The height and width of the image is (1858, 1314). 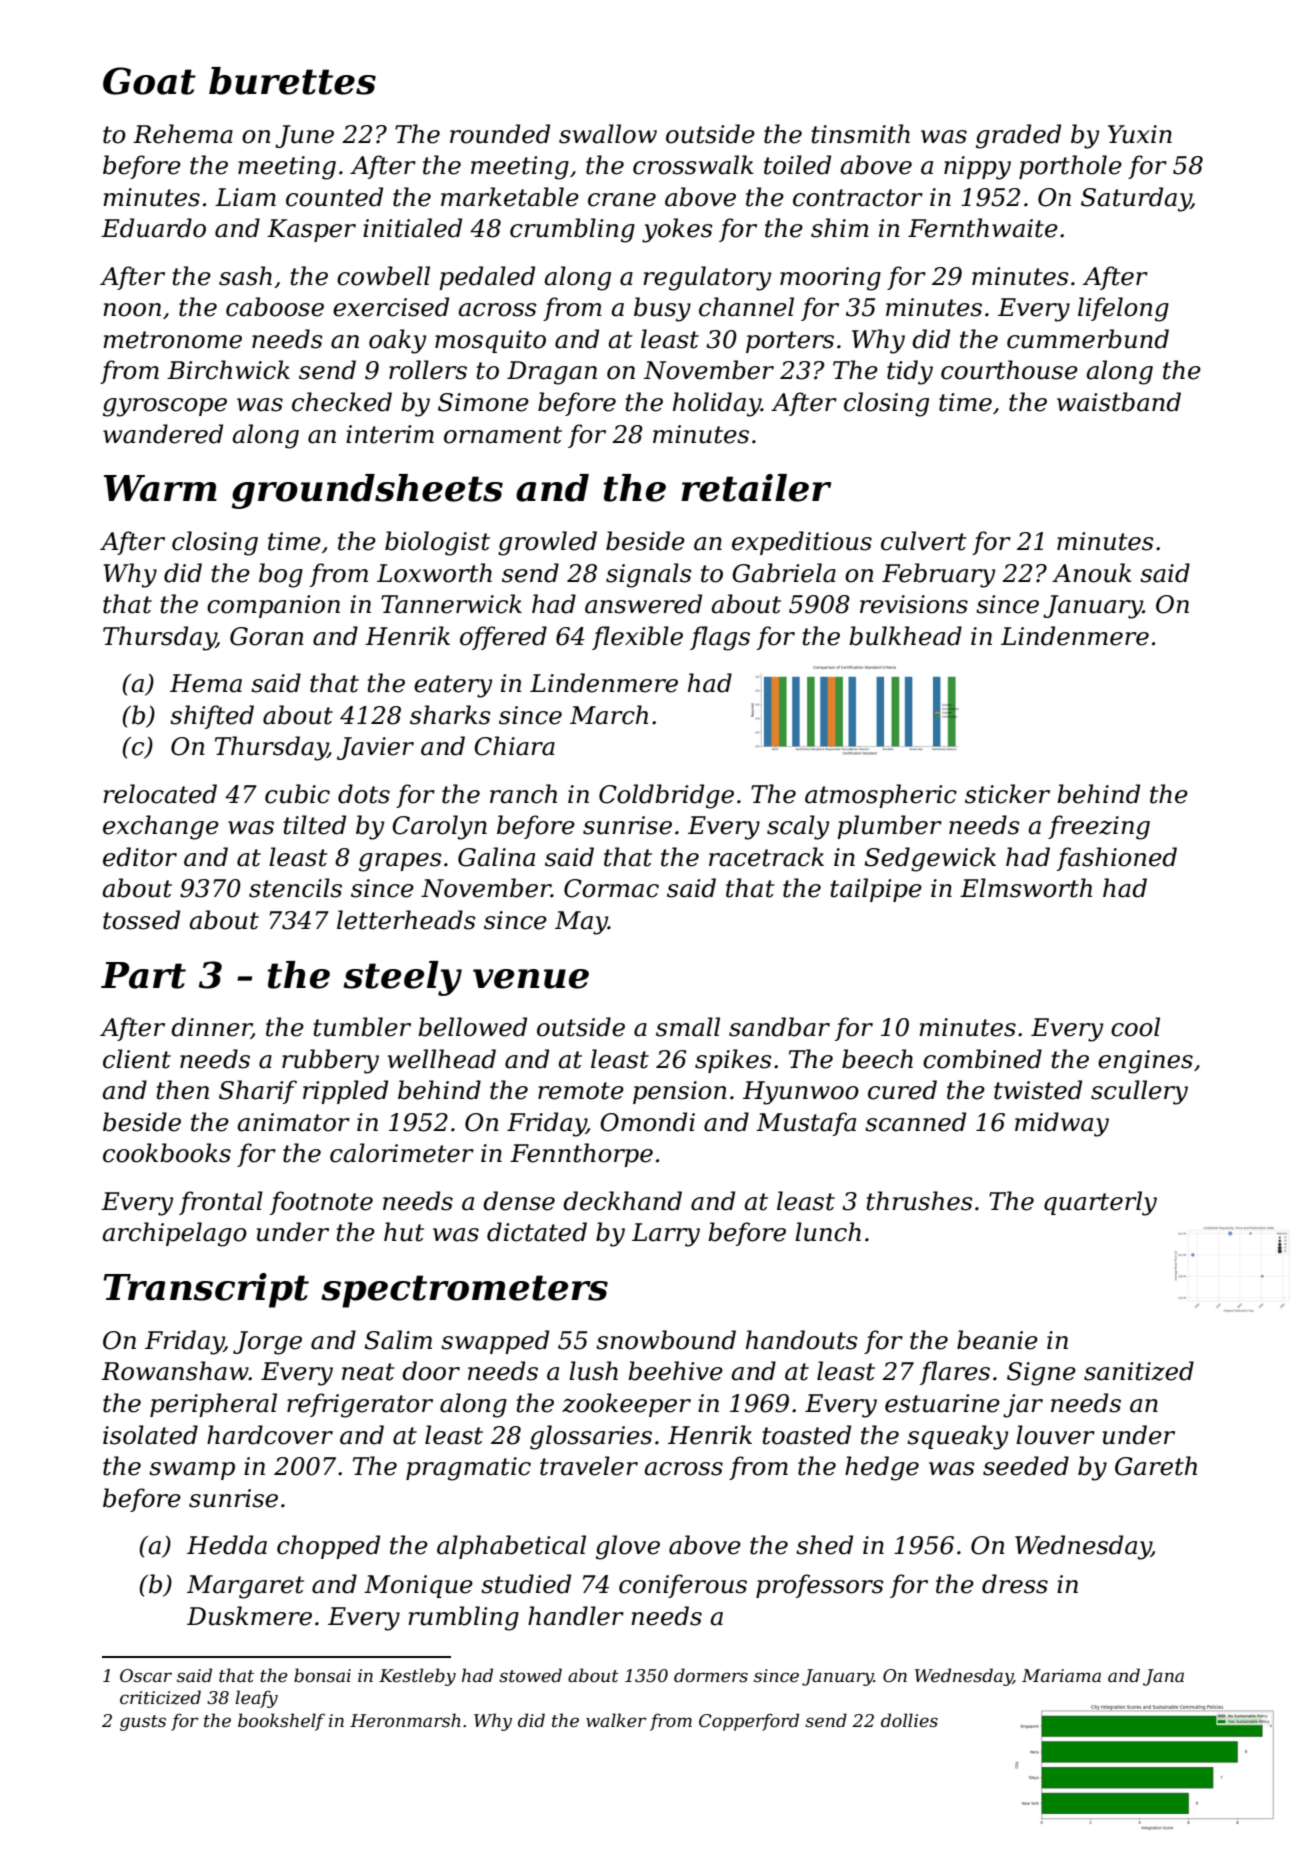 What do you see at coordinates (402, 1153) in the image?
I see `calorimeter` at bounding box center [402, 1153].
